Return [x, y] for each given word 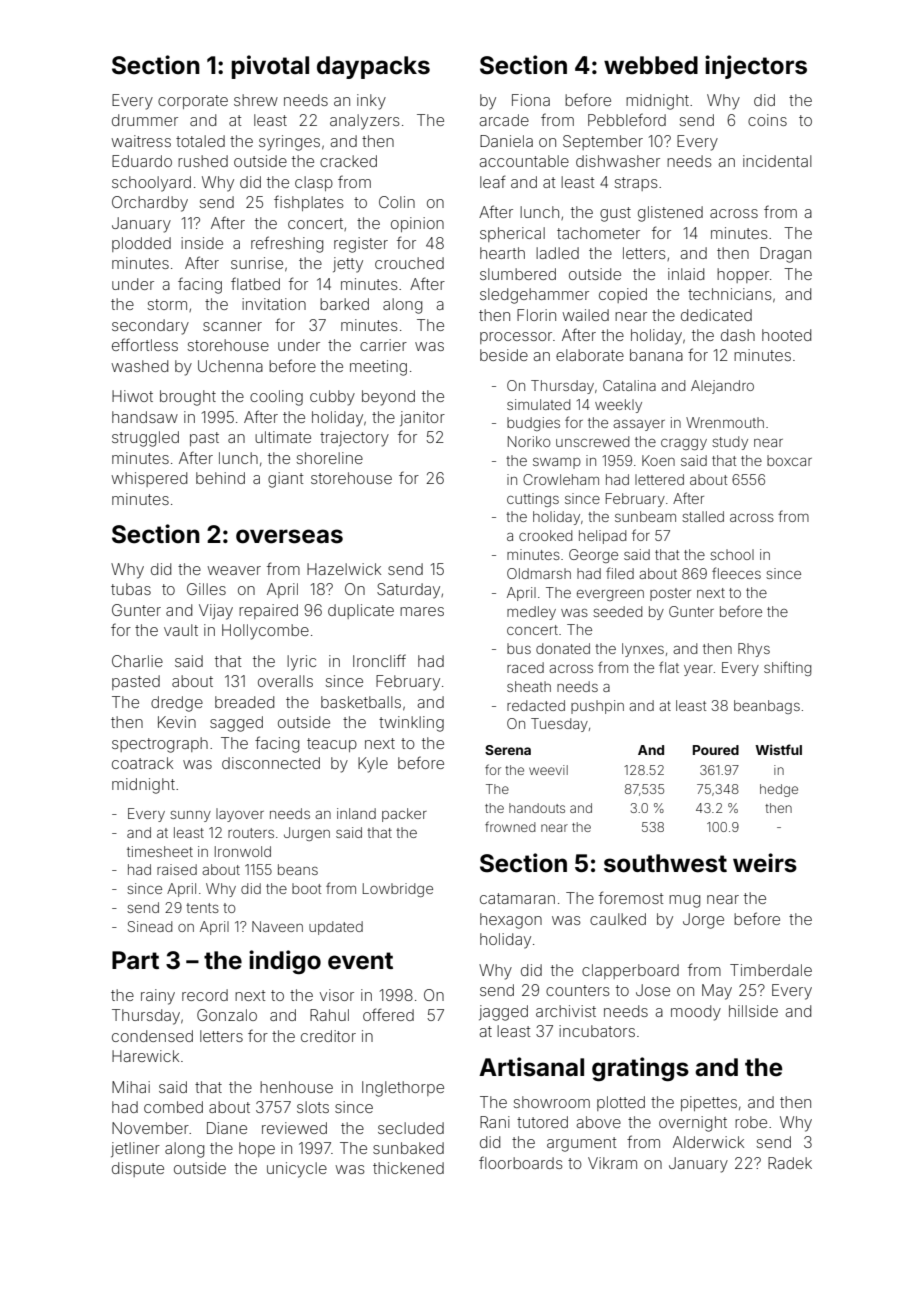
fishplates [309, 203]
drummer [145, 120]
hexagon [511, 921]
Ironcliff [379, 660]
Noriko [529, 441]
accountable [524, 161]
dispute [138, 1169]
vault [181, 630]
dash [738, 335]
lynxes [643, 650]
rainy [158, 997]
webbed [651, 65]
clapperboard [630, 971]
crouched [409, 263]
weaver [234, 570]
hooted [786, 335]
